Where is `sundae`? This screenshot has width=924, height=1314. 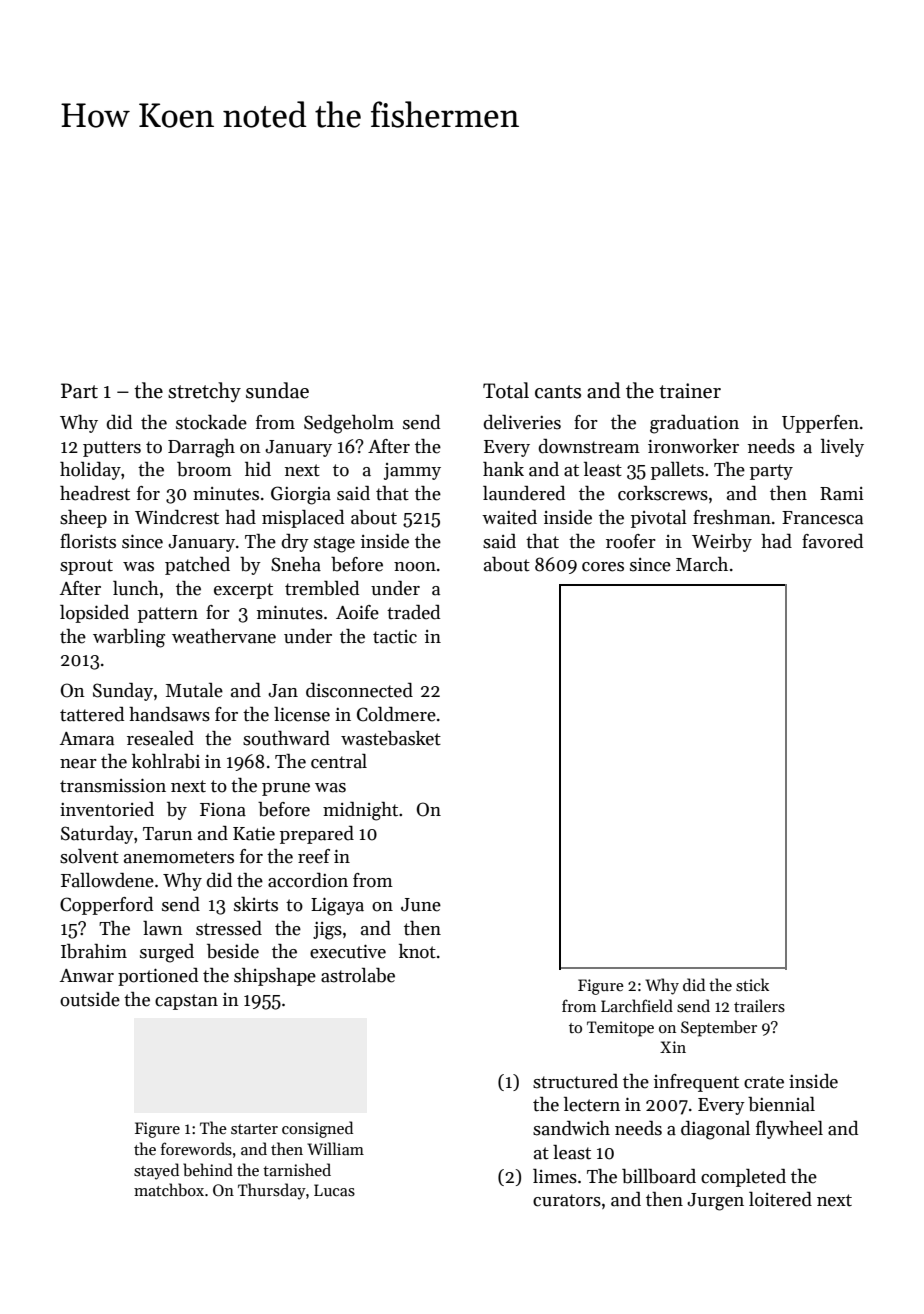
sundae is located at coordinates (277, 390).
